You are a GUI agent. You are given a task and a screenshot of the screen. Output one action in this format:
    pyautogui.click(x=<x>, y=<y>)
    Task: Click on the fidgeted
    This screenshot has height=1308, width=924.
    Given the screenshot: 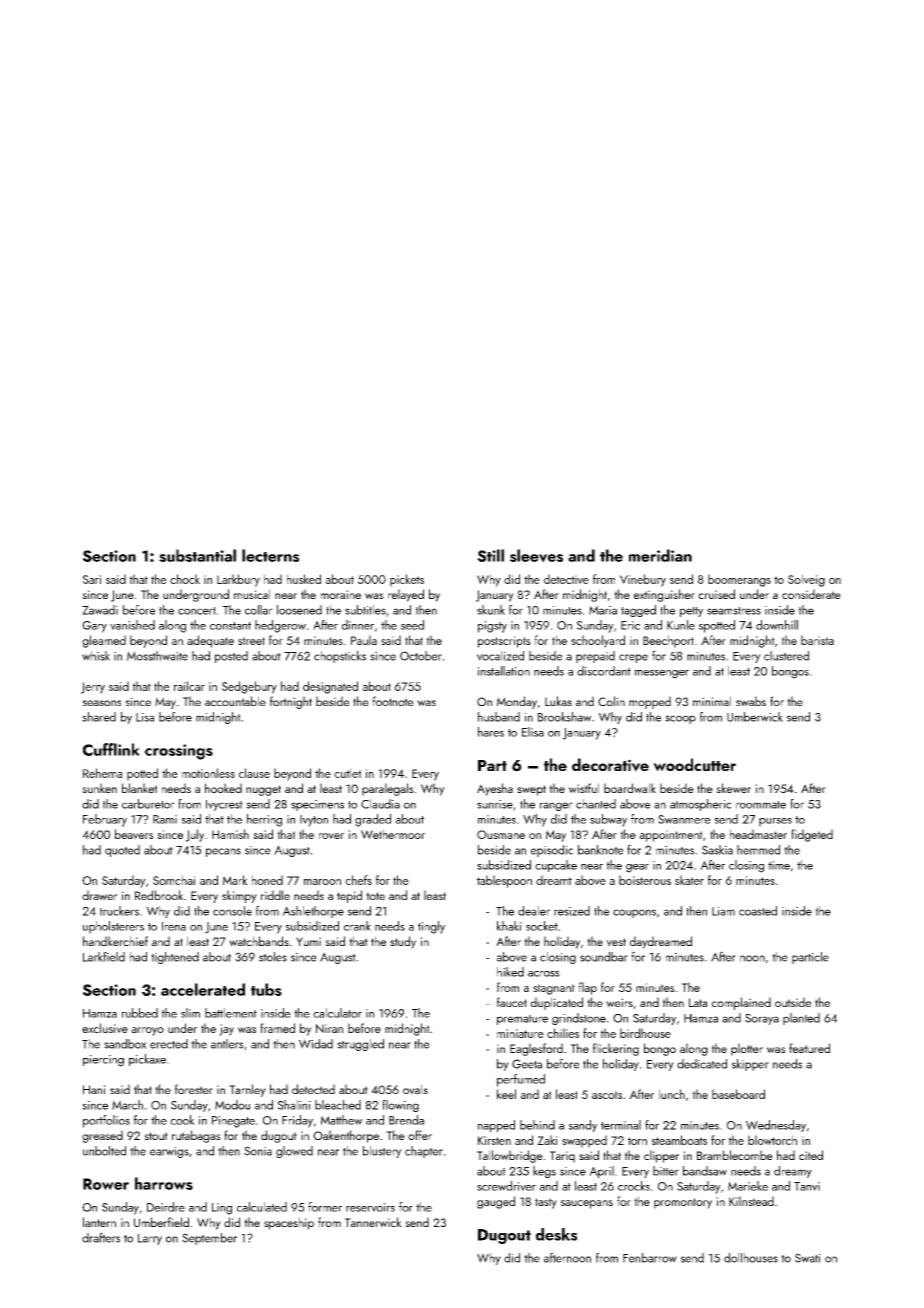 What is the action you would take?
    pyautogui.click(x=812, y=835)
